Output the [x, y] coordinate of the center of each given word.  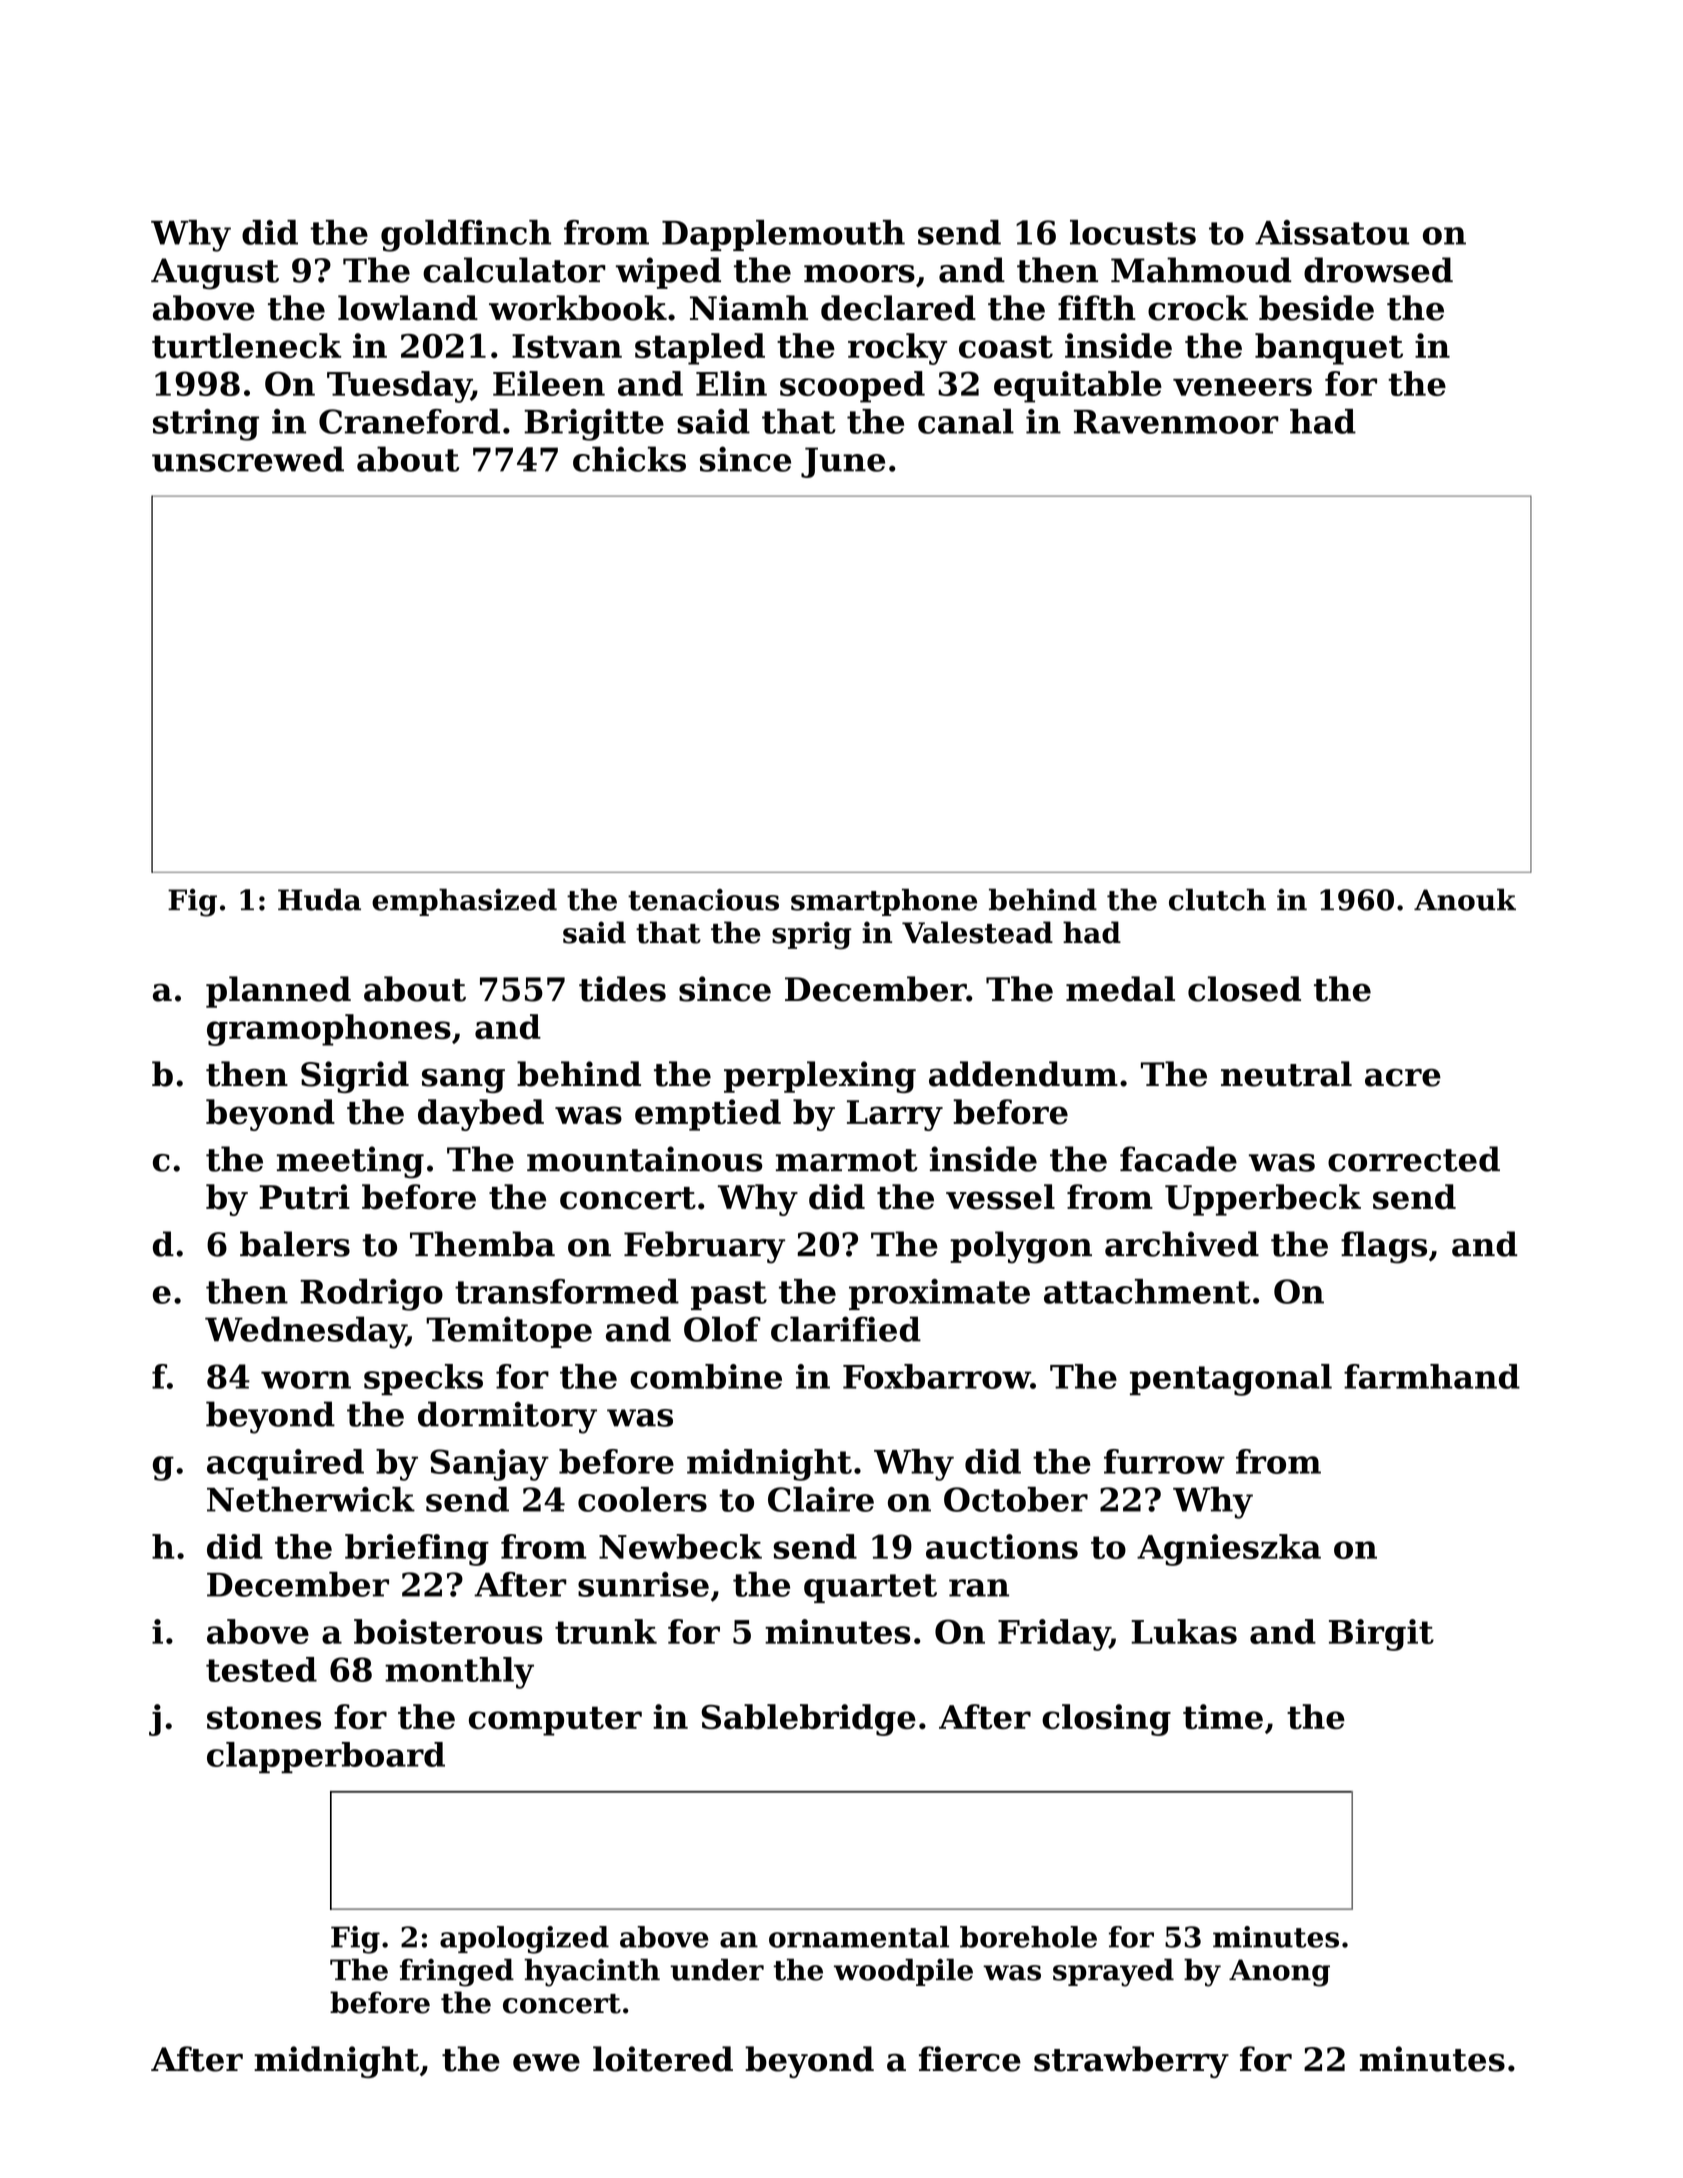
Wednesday [305, 1332]
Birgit [1381, 1635]
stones [264, 1717]
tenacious [703, 900]
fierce [970, 2059]
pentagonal [1231, 1380]
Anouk [1465, 899]
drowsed [1378, 270]
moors [859, 274]
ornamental [859, 1937]
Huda [319, 899]
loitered [663, 2059]
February [704, 1247]
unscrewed [248, 459]
